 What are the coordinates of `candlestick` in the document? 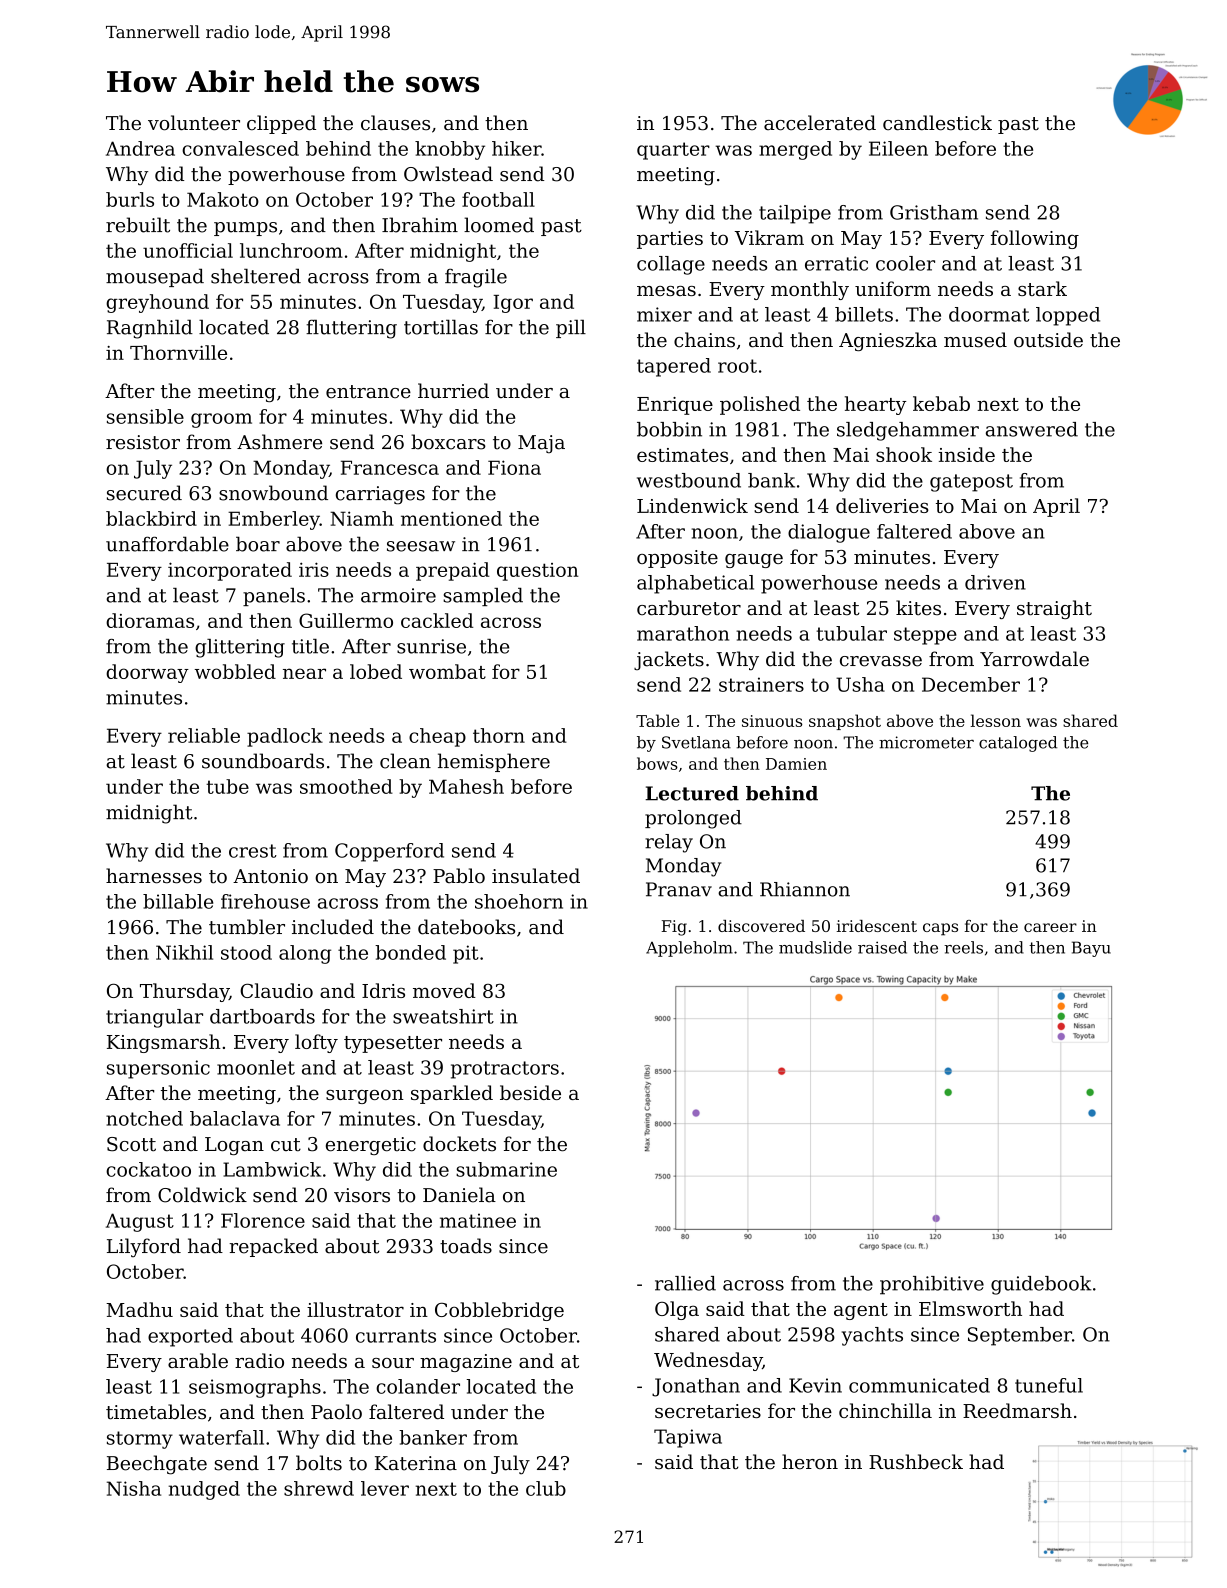 It's located at (937, 123).
